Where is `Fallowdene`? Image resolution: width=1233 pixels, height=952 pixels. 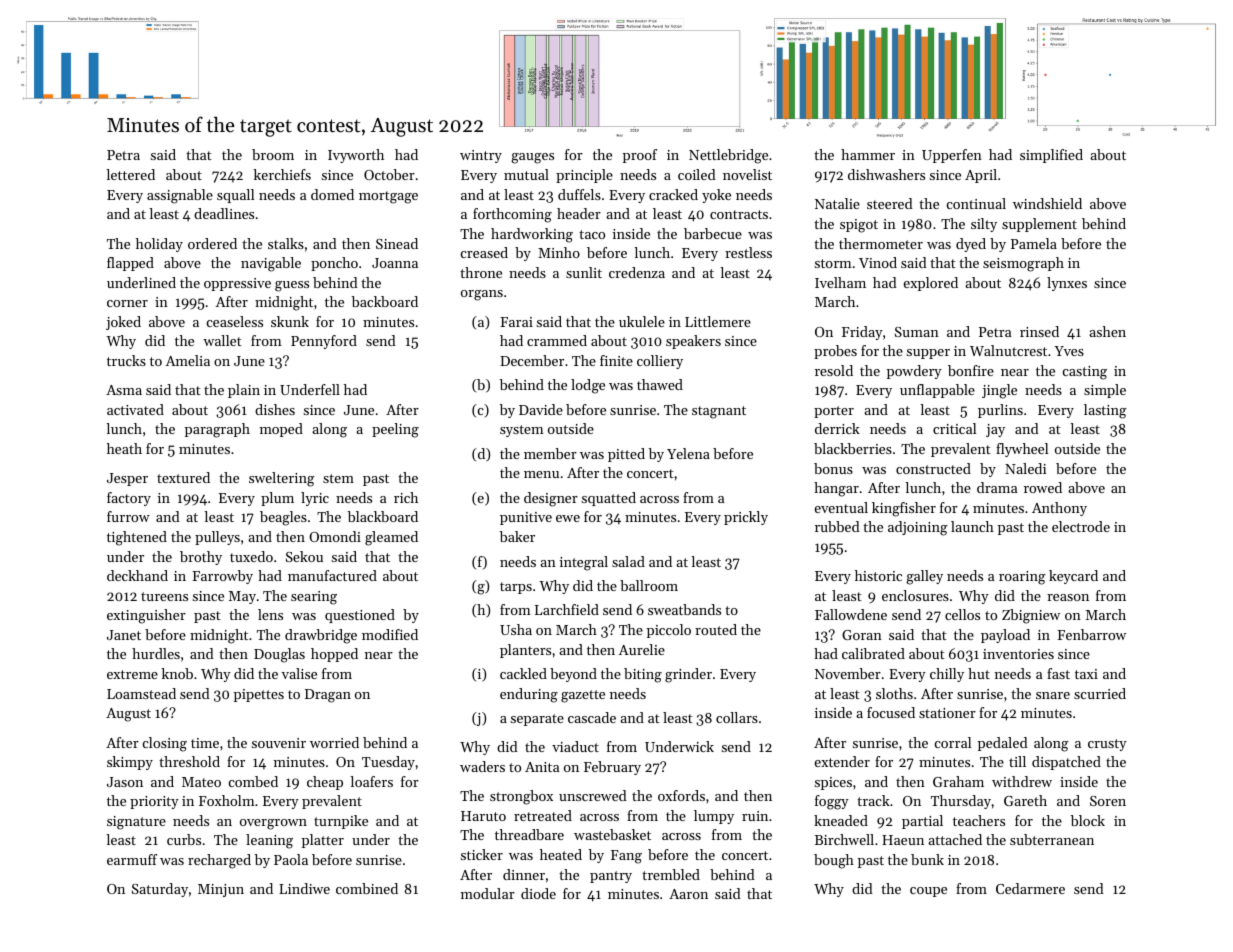
Fallowdene is located at coordinates (851, 614).
